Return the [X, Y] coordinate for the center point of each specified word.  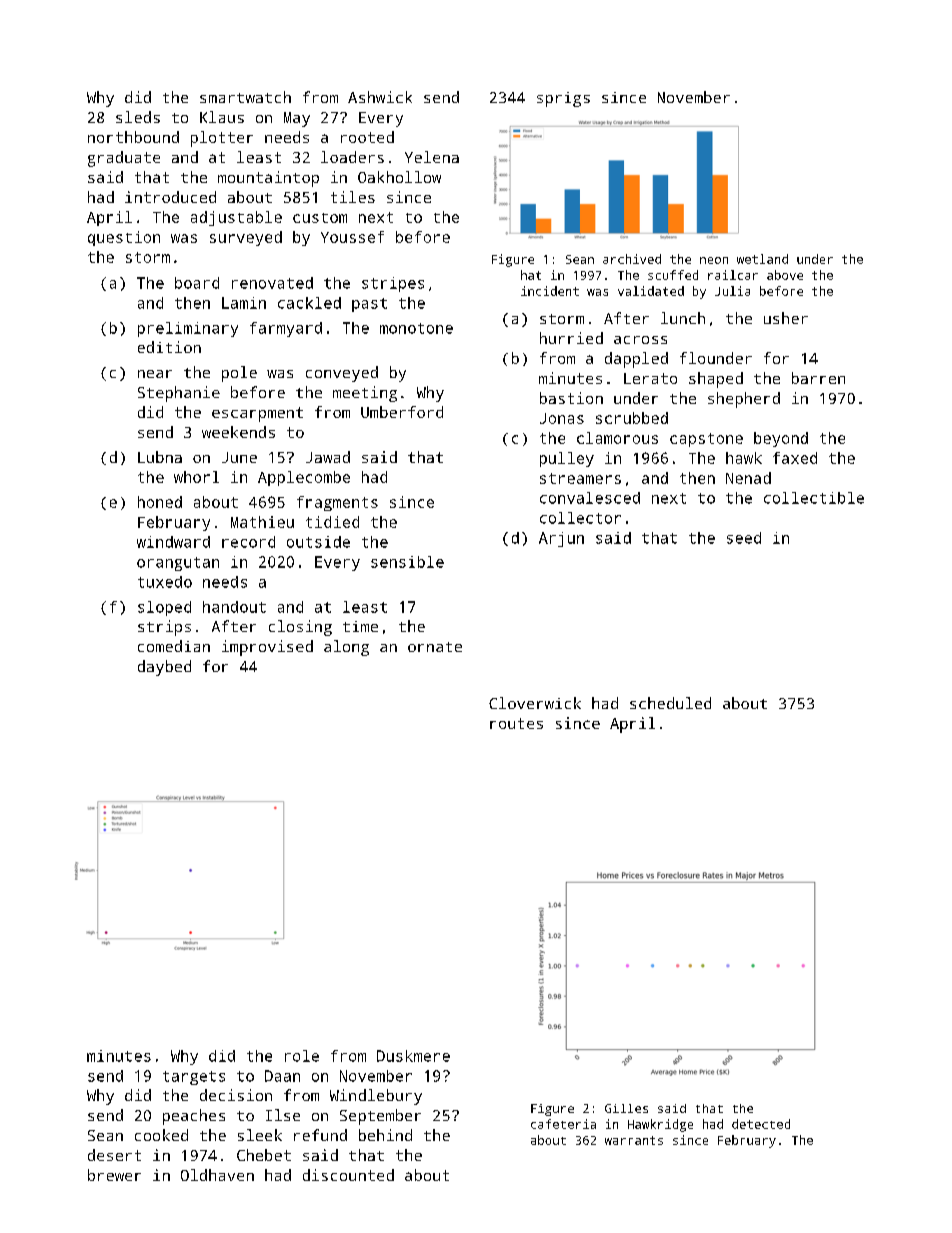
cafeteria [563, 1124]
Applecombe [304, 478]
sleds [138, 117]
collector [580, 518]
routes [516, 723]
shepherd [744, 400]
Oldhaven [217, 1175]
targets [194, 1078]
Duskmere [413, 1056]
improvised [267, 648]
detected [761, 1124]
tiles [353, 197]
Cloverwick [535, 703]
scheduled [670, 703]
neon [714, 260]
